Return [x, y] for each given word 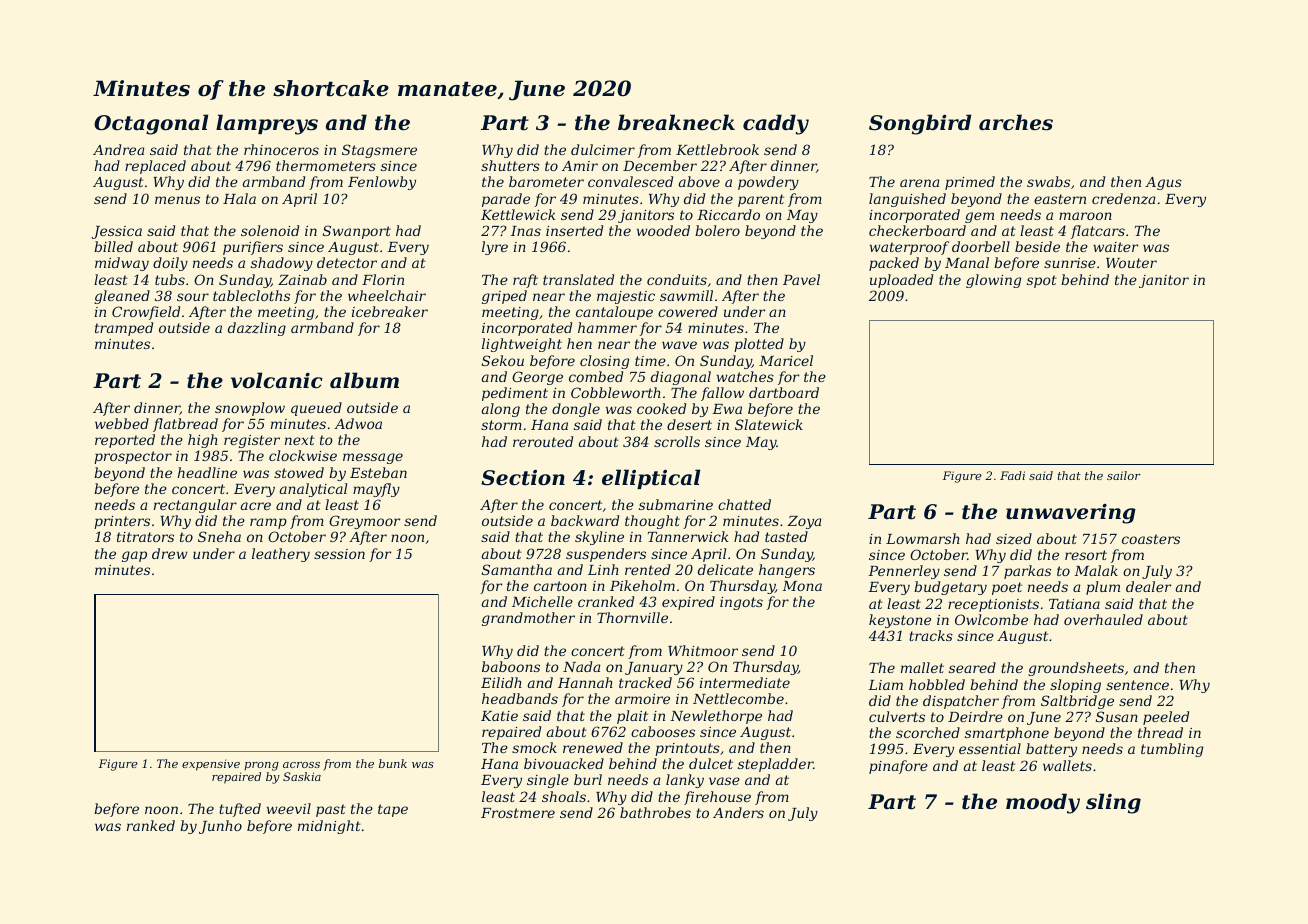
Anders [738, 812]
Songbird [920, 124]
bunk [393, 763]
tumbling [1172, 750]
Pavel [801, 279]
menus [177, 200]
